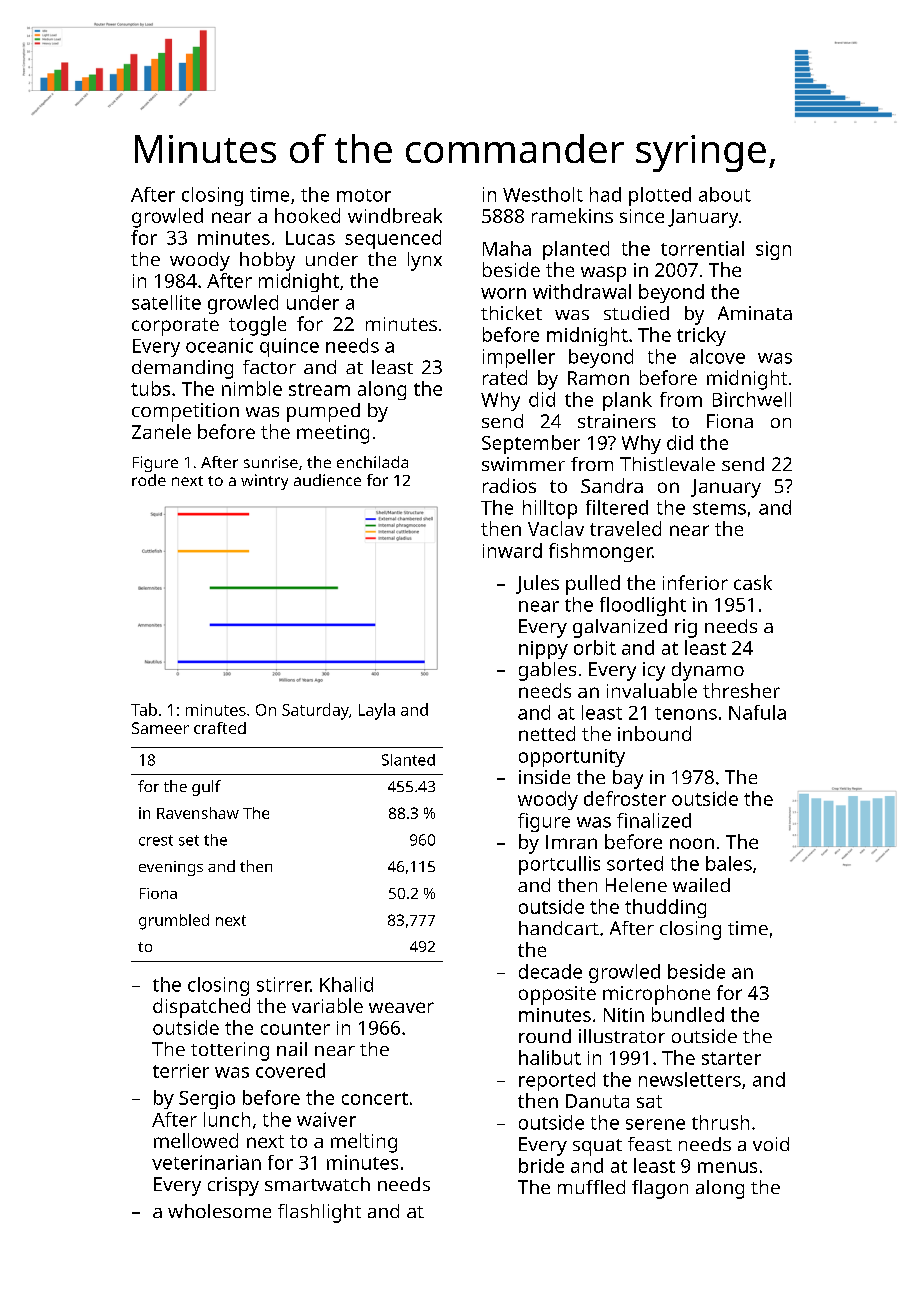 This page has width=924, height=1311. What do you see at coordinates (753, 582) in the page?
I see `cask` at bounding box center [753, 582].
